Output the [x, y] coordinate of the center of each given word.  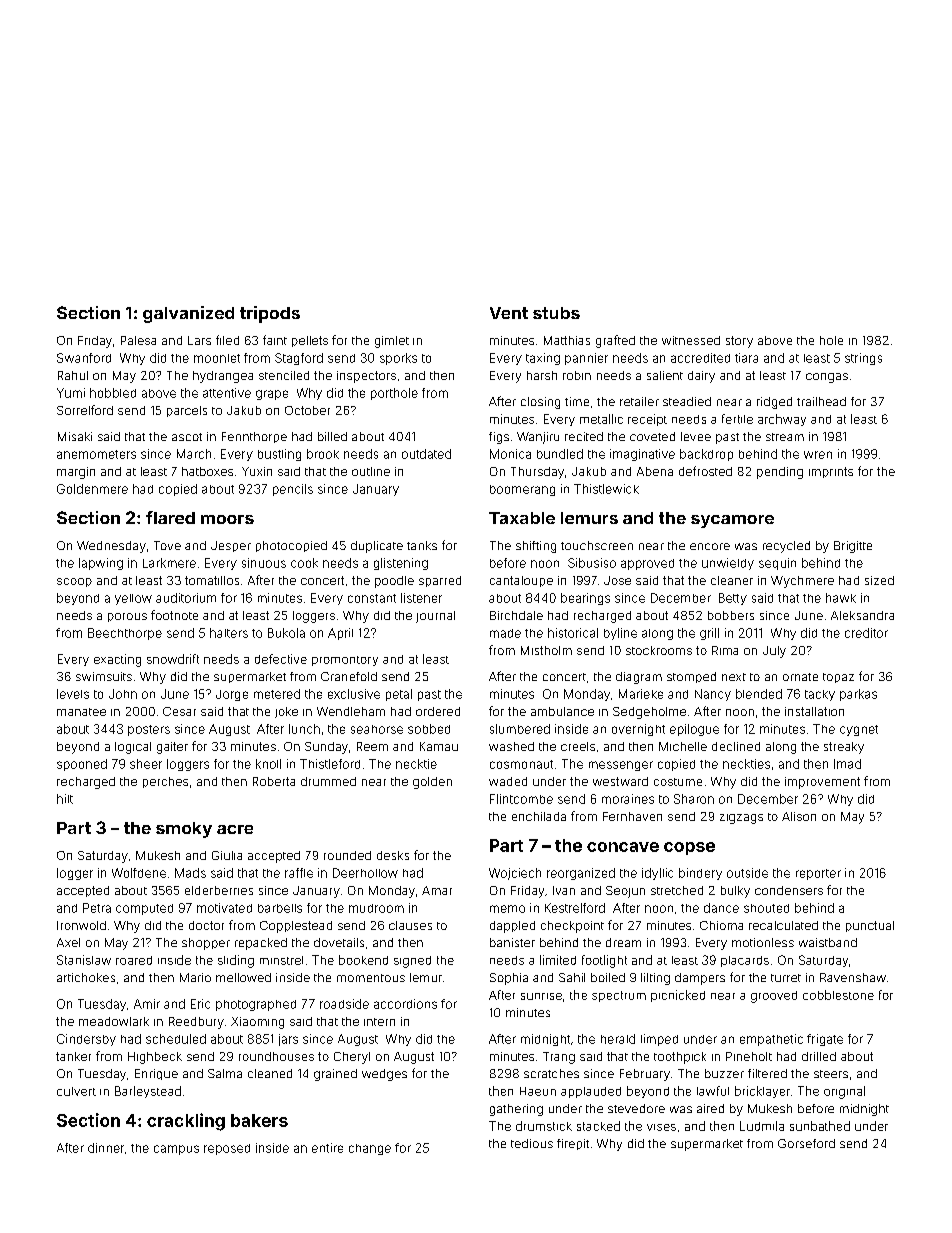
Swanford [84, 358]
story [739, 342]
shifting [536, 547]
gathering [516, 1110]
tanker [73, 1056]
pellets [310, 341]
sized [879, 580]
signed [412, 962]
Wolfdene [139, 873]
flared [170, 517]
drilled [819, 1056]
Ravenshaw [853, 977]
